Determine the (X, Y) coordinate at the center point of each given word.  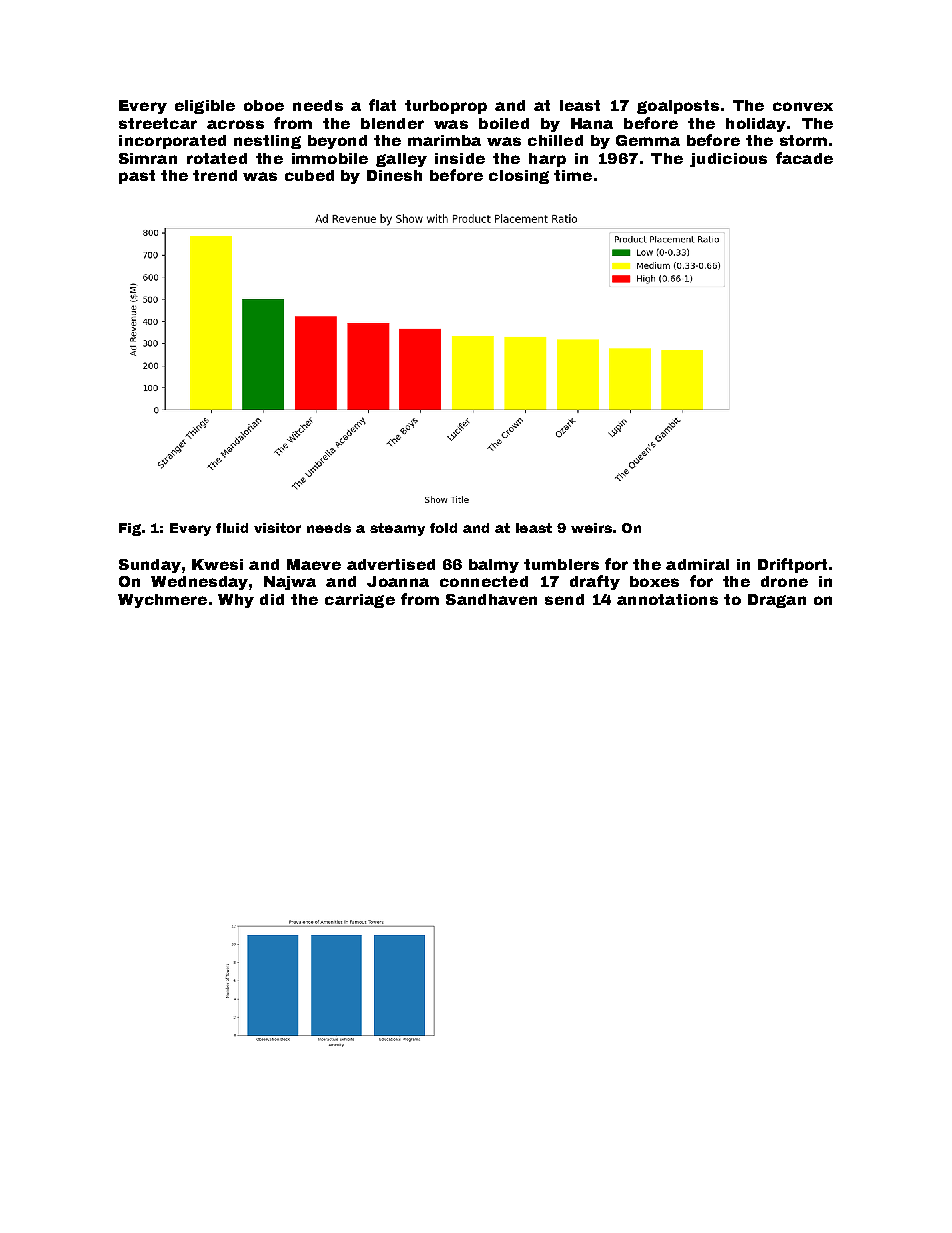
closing (519, 177)
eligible (205, 107)
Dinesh (394, 175)
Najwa (290, 583)
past (137, 177)
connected (484, 581)
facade (804, 158)
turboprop (446, 107)
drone (784, 581)
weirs (591, 528)
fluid (232, 528)
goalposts (678, 107)
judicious (728, 160)
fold (443, 528)
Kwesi (217, 564)
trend (215, 175)
